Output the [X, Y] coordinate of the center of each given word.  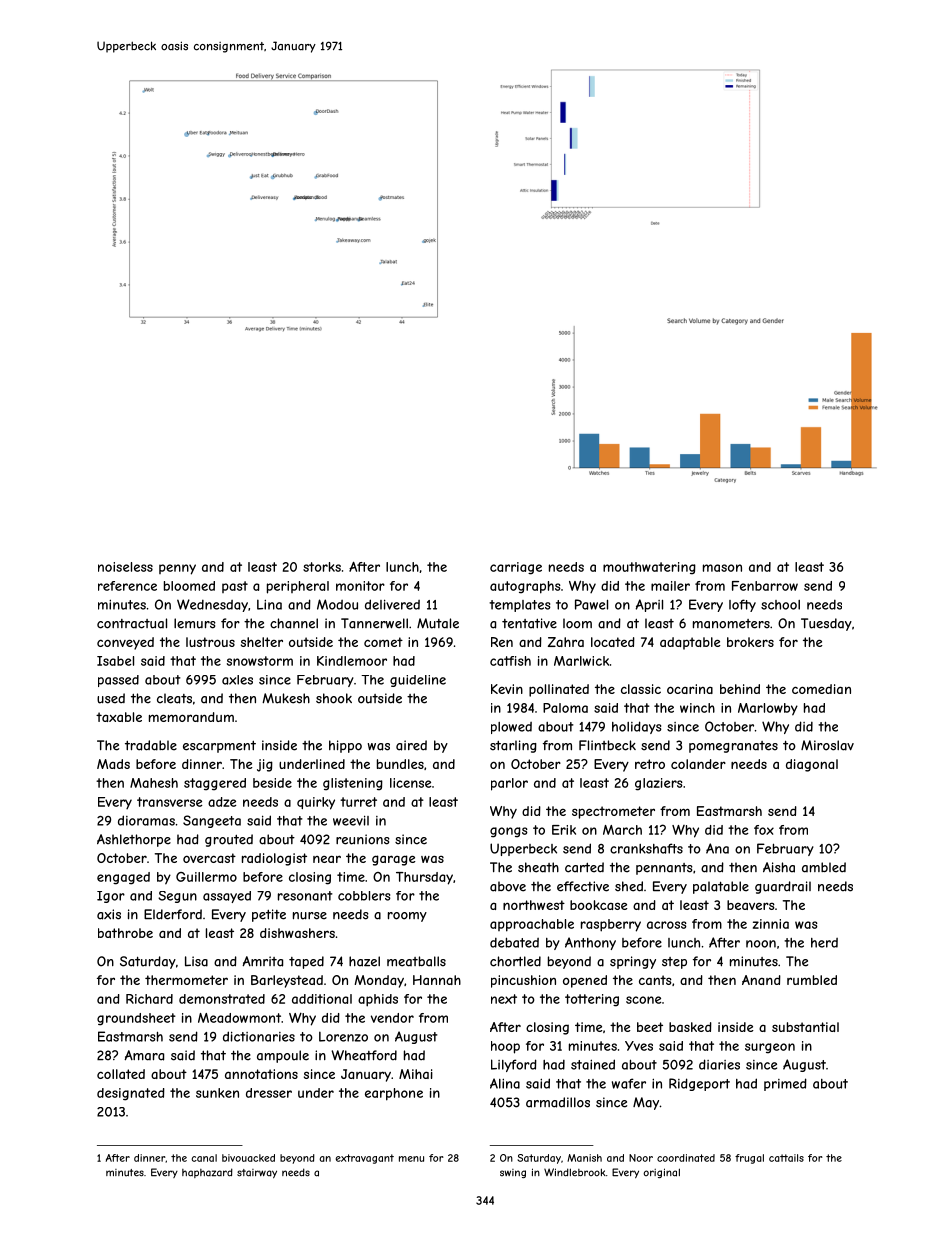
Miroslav [827, 745]
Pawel [591, 604]
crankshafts [646, 848]
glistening [353, 784]
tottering [592, 1000]
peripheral [298, 587]
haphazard [207, 1173]
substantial [805, 1027]
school [780, 605]
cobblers [364, 896]
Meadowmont [239, 1018]
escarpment [219, 747]
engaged [123, 878]
